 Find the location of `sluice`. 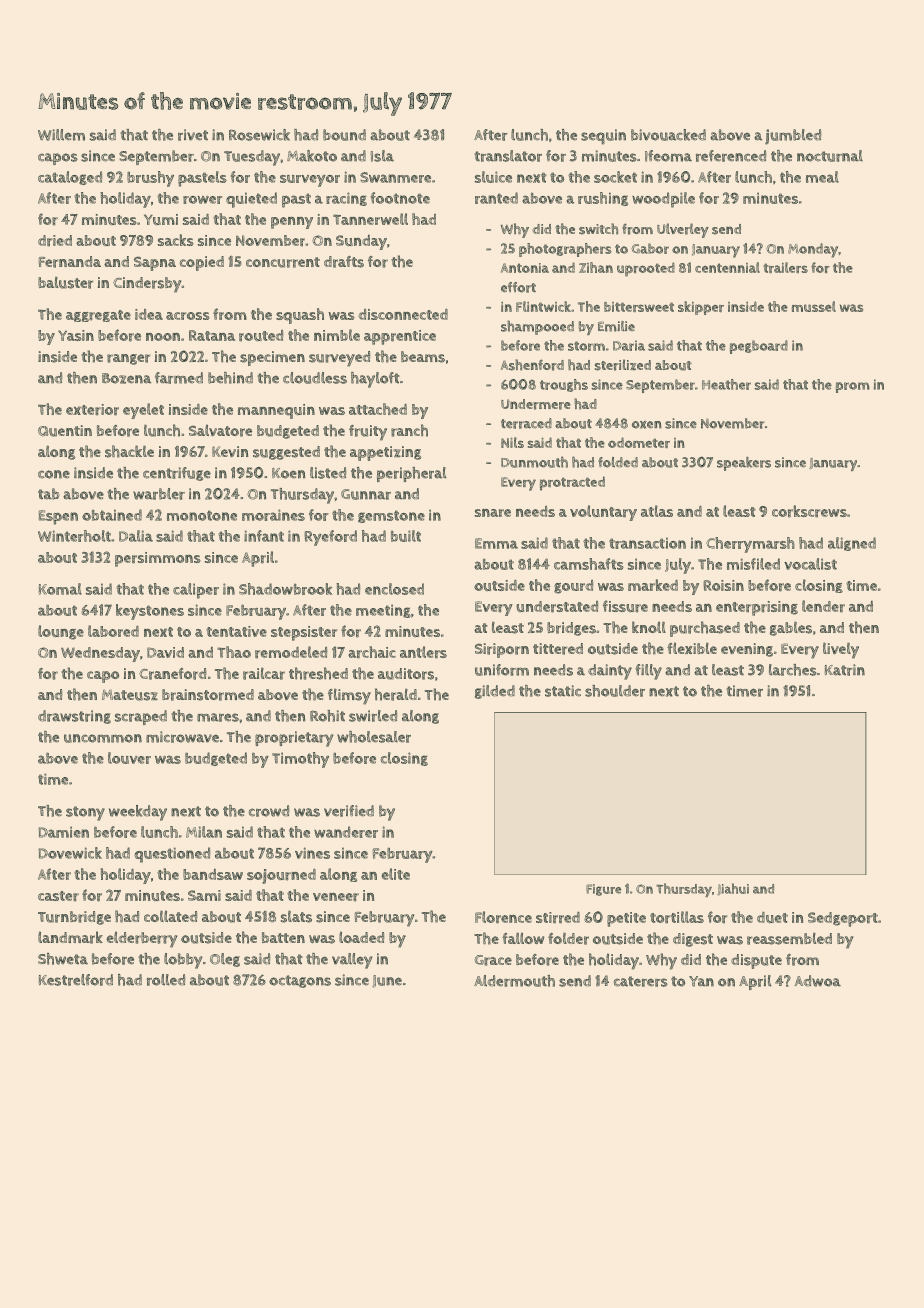

sluice is located at coordinates (493, 177).
